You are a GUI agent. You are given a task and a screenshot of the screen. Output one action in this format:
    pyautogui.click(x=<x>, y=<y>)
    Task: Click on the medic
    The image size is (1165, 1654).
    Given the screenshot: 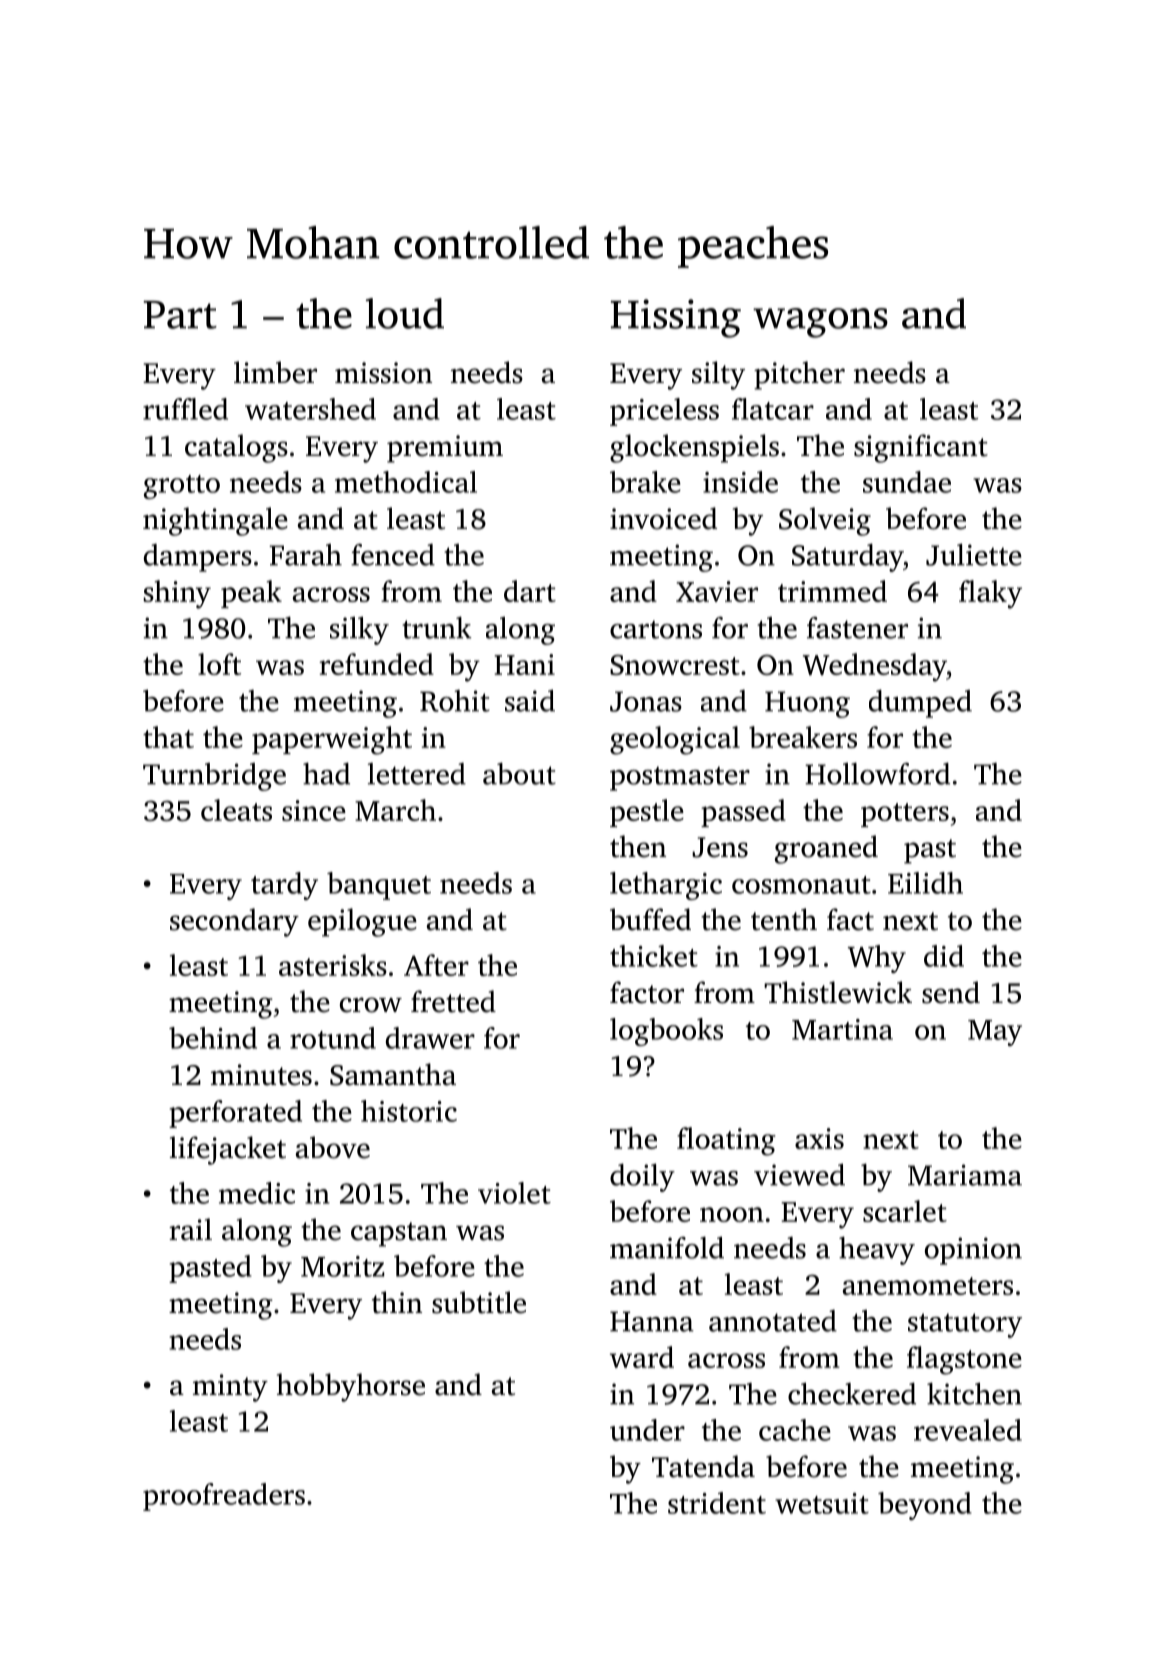 What is the action you would take?
    pyautogui.click(x=257, y=1193)
